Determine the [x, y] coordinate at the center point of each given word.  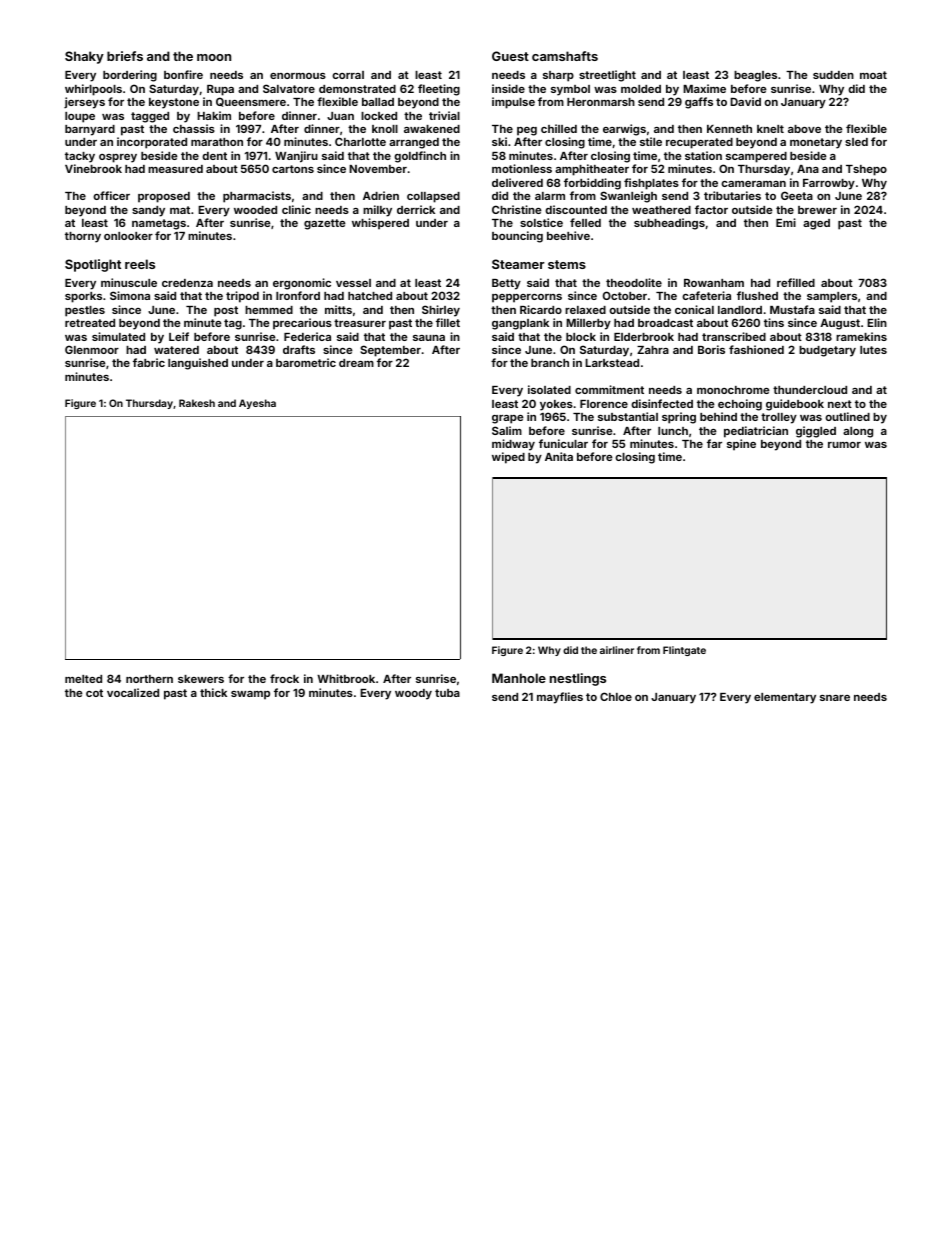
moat [873, 75]
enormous [298, 76]
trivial [444, 115]
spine [741, 445]
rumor [844, 445]
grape [508, 419]
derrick [416, 209]
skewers [201, 679]
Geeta [797, 195]
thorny [83, 237]
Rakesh [197, 403]
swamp [250, 695]
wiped [508, 458]
